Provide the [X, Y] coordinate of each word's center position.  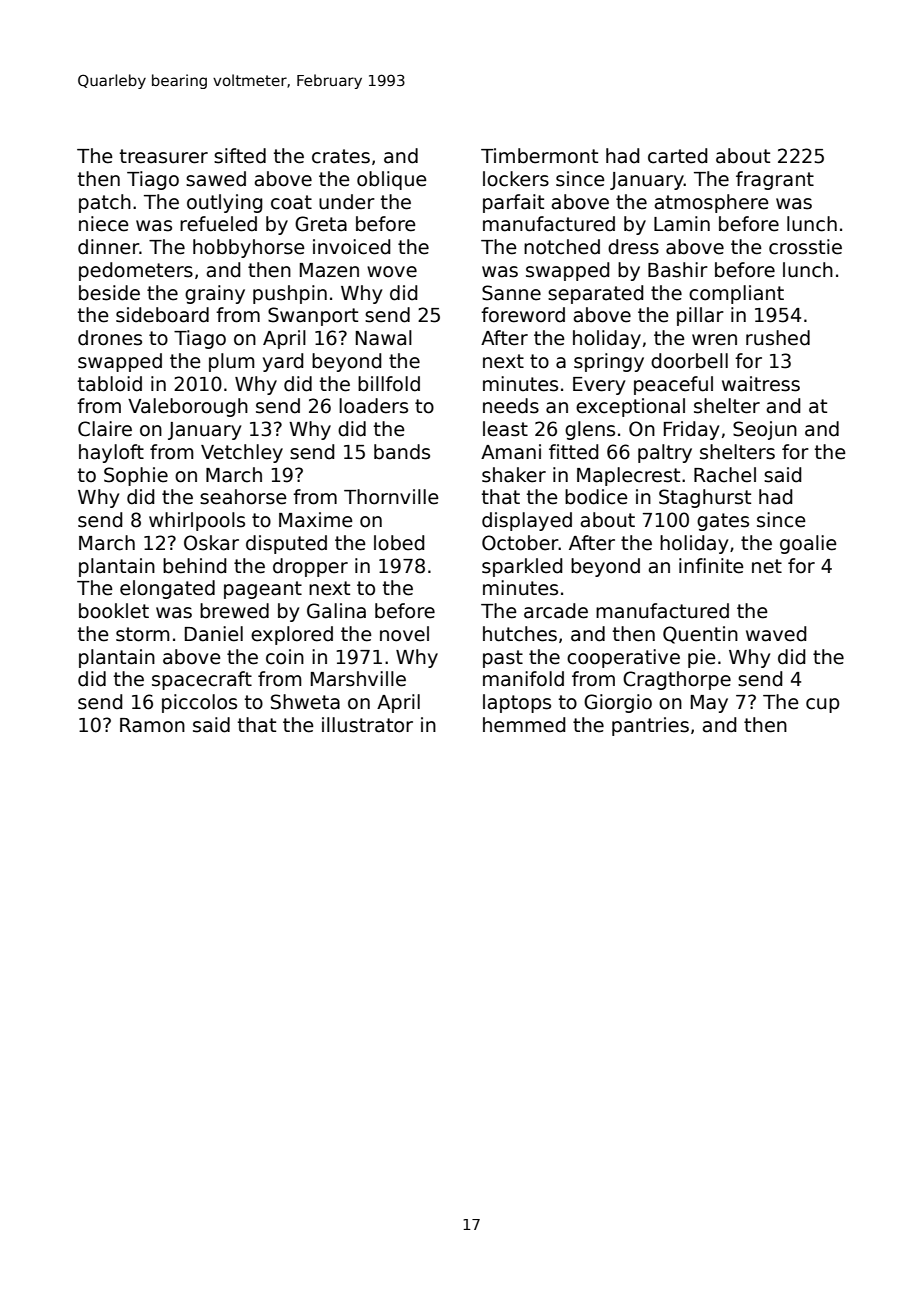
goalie [808, 544]
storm [142, 634]
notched [562, 247]
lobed [399, 543]
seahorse [243, 497]
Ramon [152, 725]
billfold [389, 384]
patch [105, 203]
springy [609, 362]
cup [823, 705]
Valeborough [188, 407]
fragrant [775, 180]
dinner [109, 247]
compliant [736, 294]
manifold [523, 679]
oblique [392, 180]
